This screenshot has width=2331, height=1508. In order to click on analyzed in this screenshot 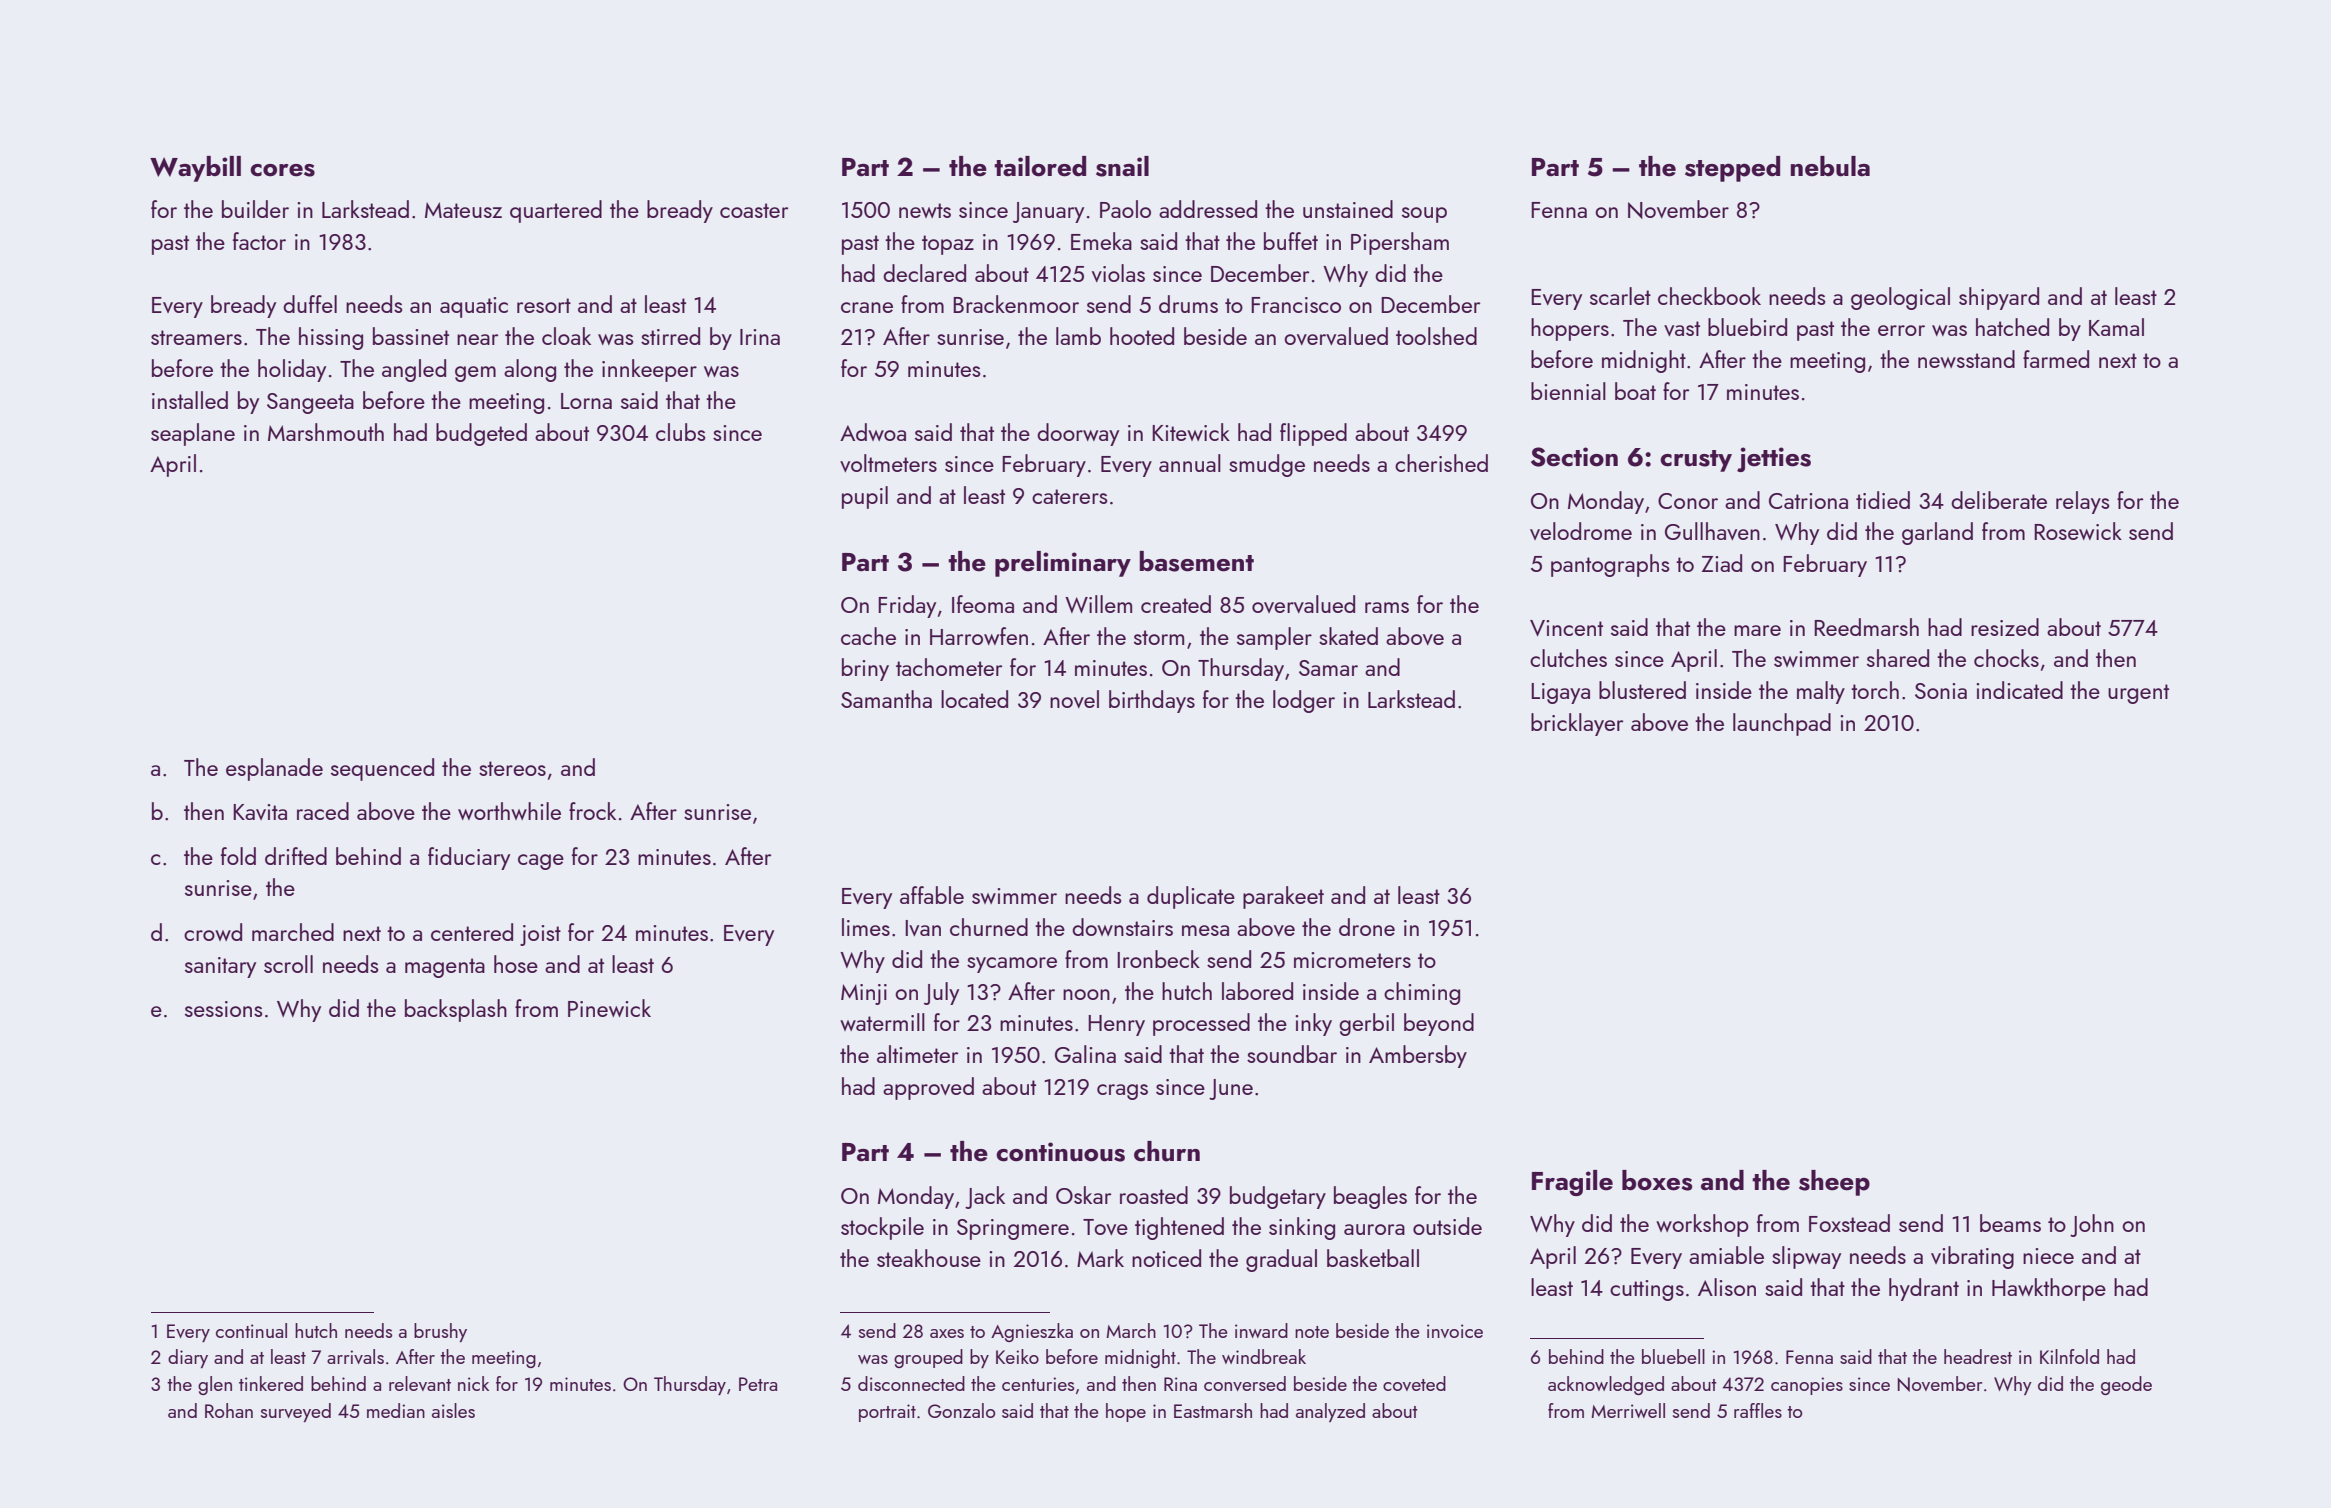, I will do `click(1330, 1412)`.
